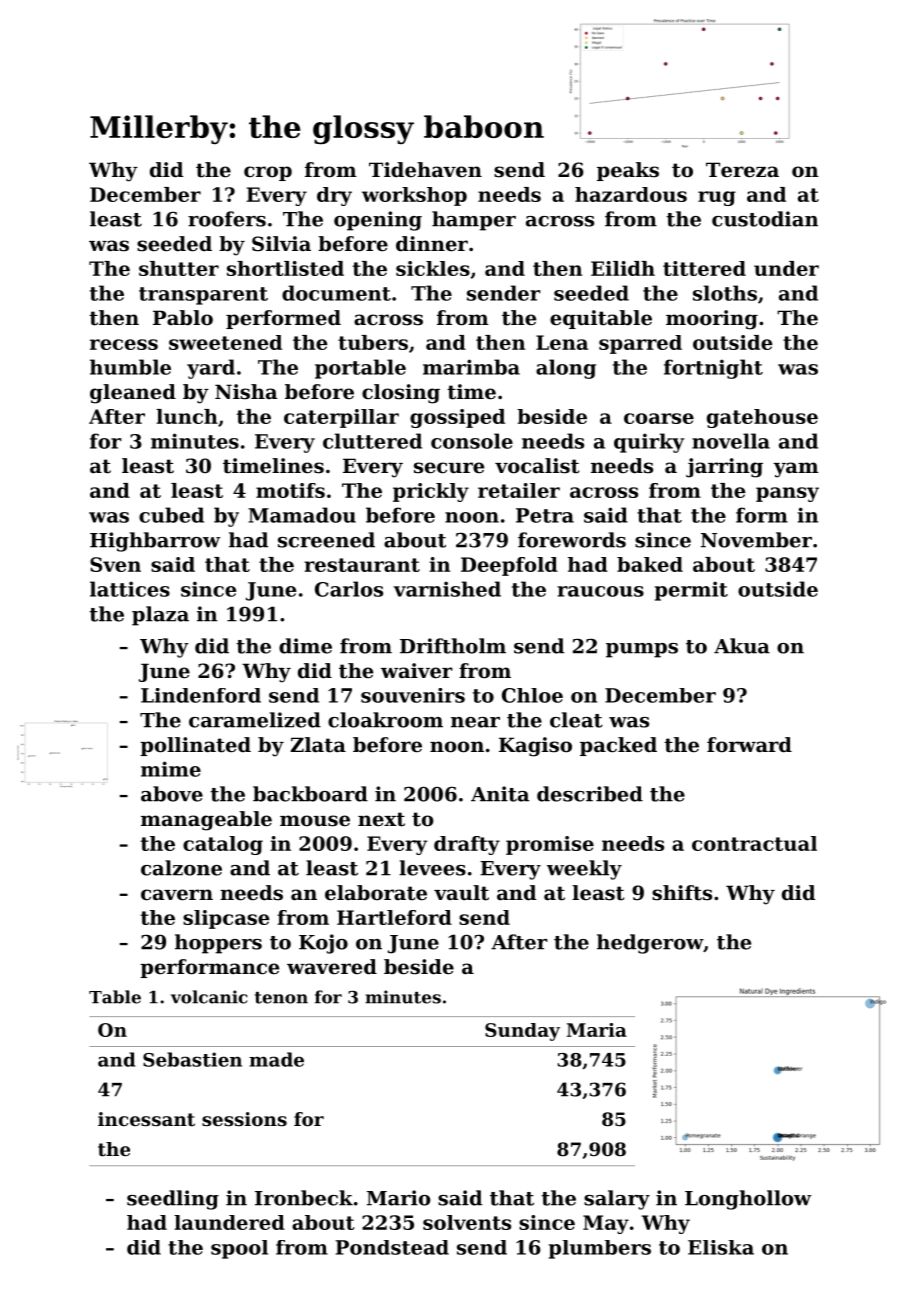  I want to click on screened, so click(326, 540).
